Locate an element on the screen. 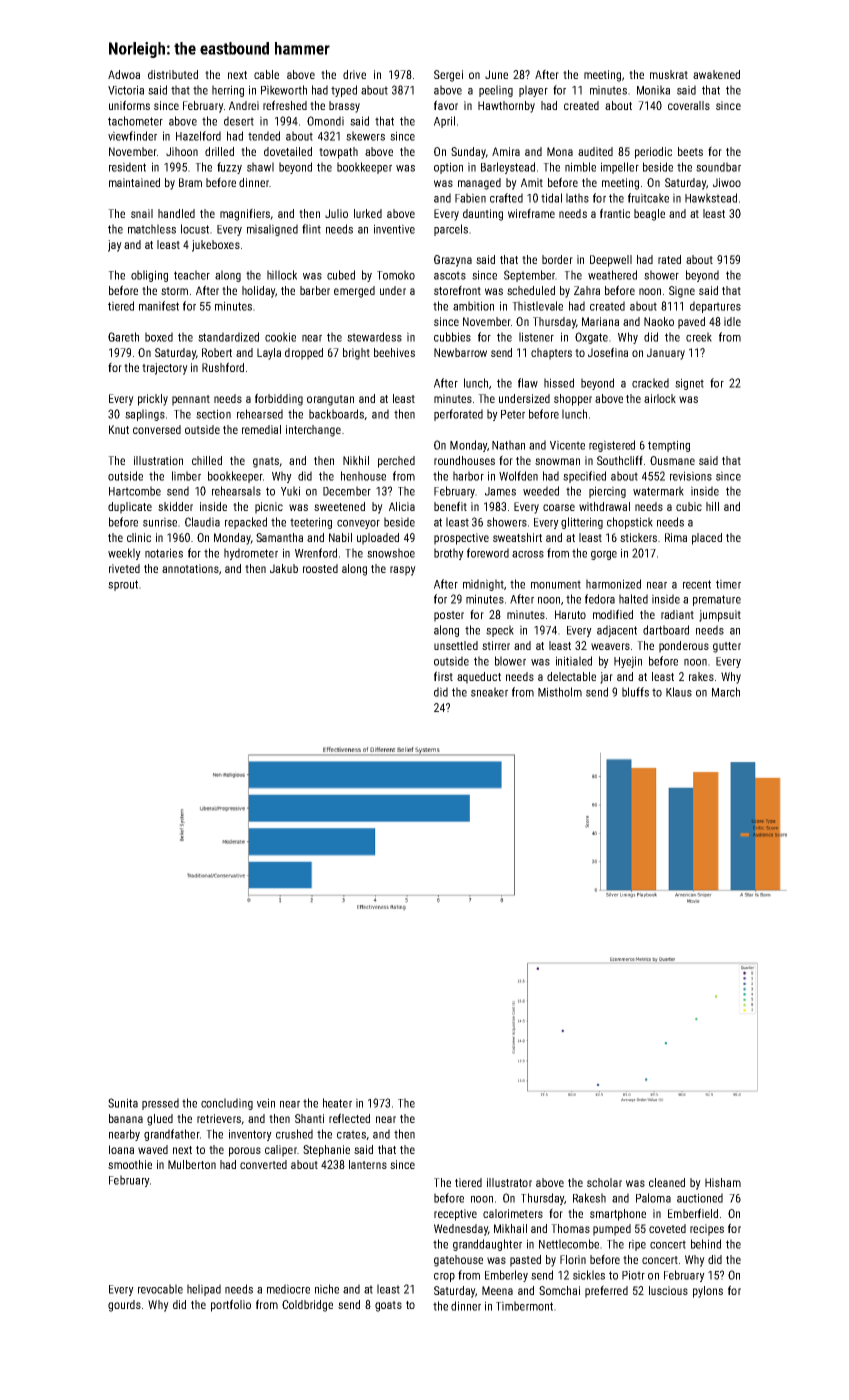  Sunita is located at coordinates (123, 1103).
